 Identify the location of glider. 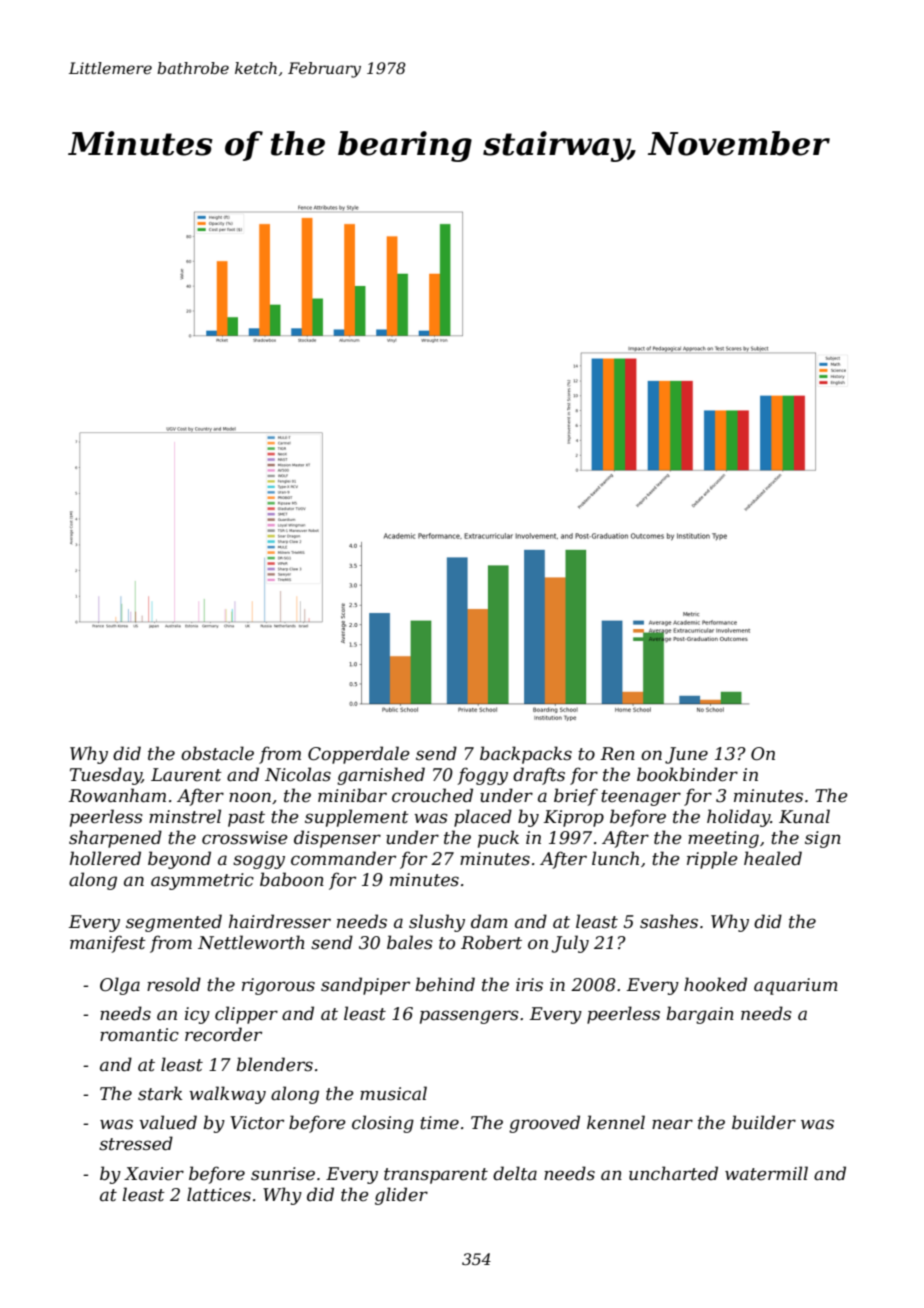
(401, 1196).
